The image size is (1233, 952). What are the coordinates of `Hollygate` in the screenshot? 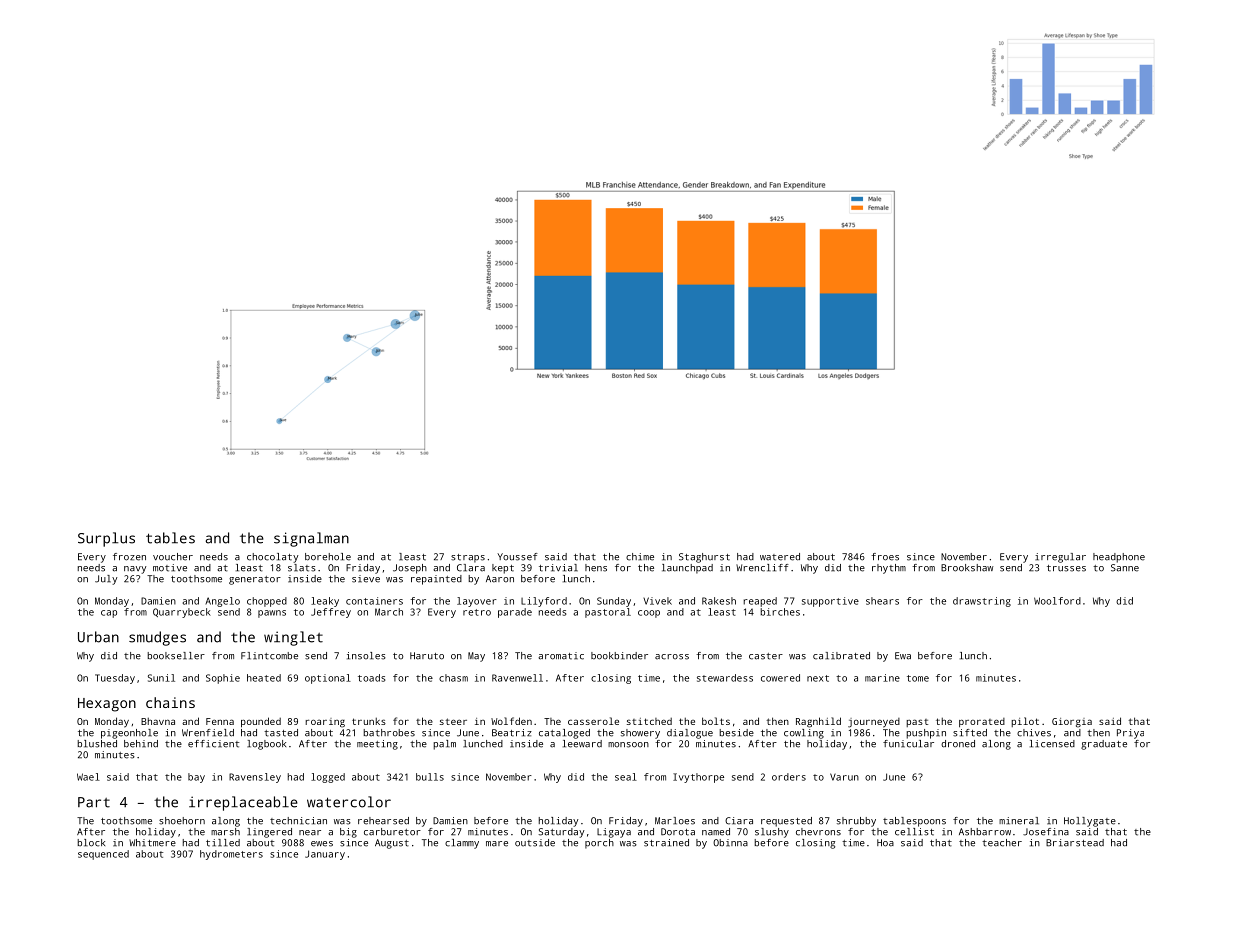 It's located at (1090, 822).
